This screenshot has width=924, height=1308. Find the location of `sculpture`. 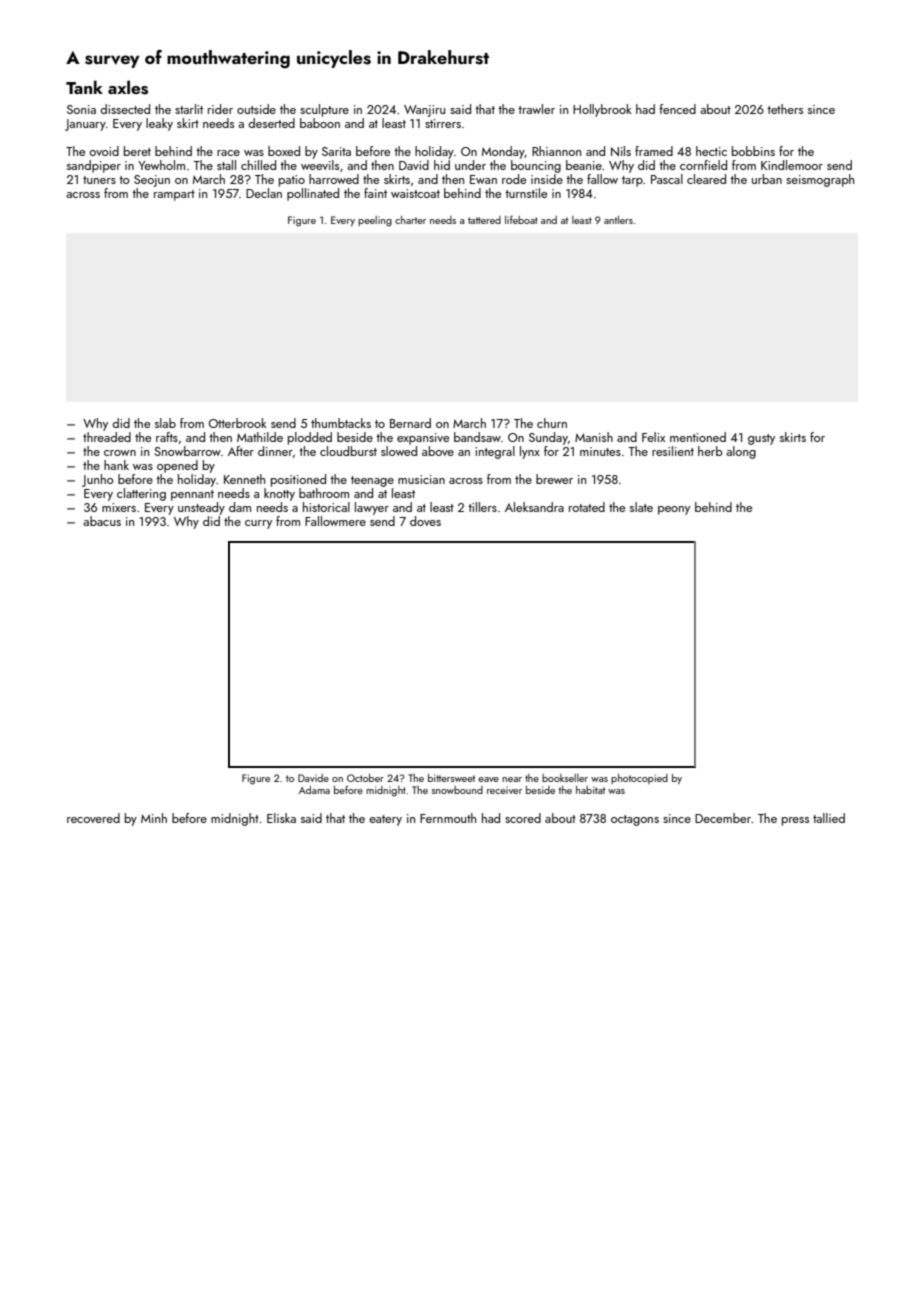

sculpture is located at coordinates (324, 110).
